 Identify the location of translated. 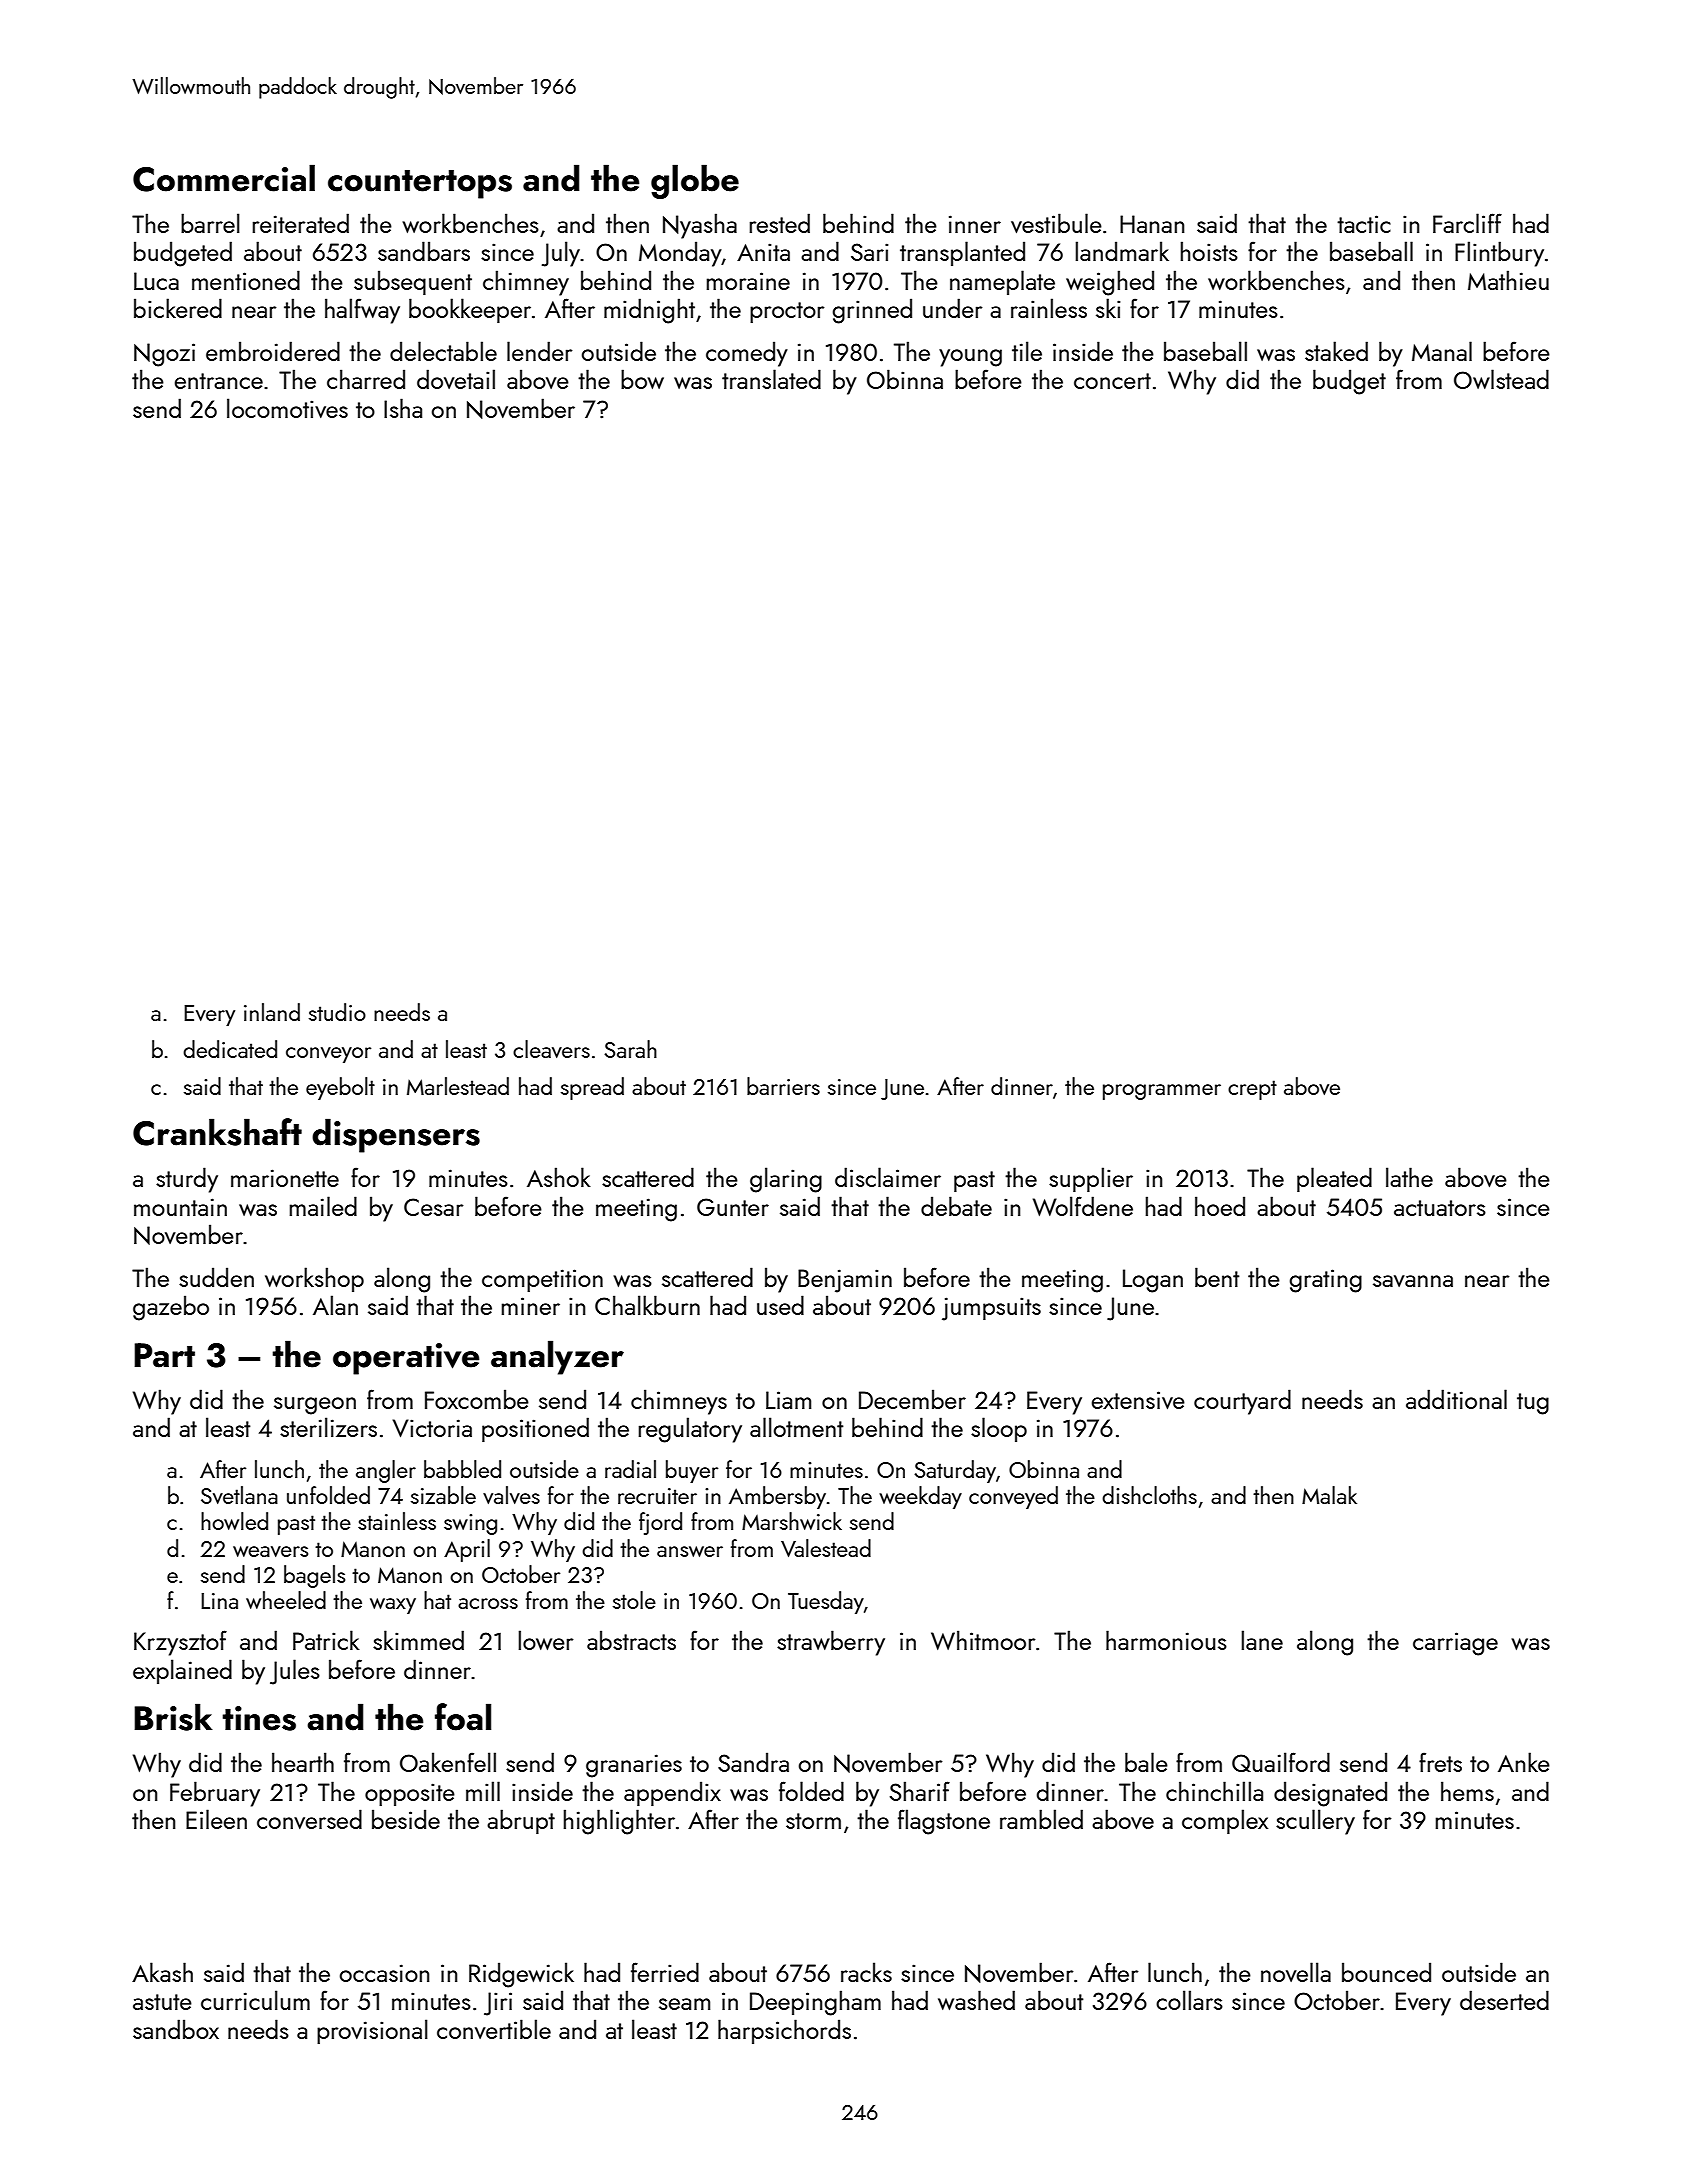
(771, 379).
